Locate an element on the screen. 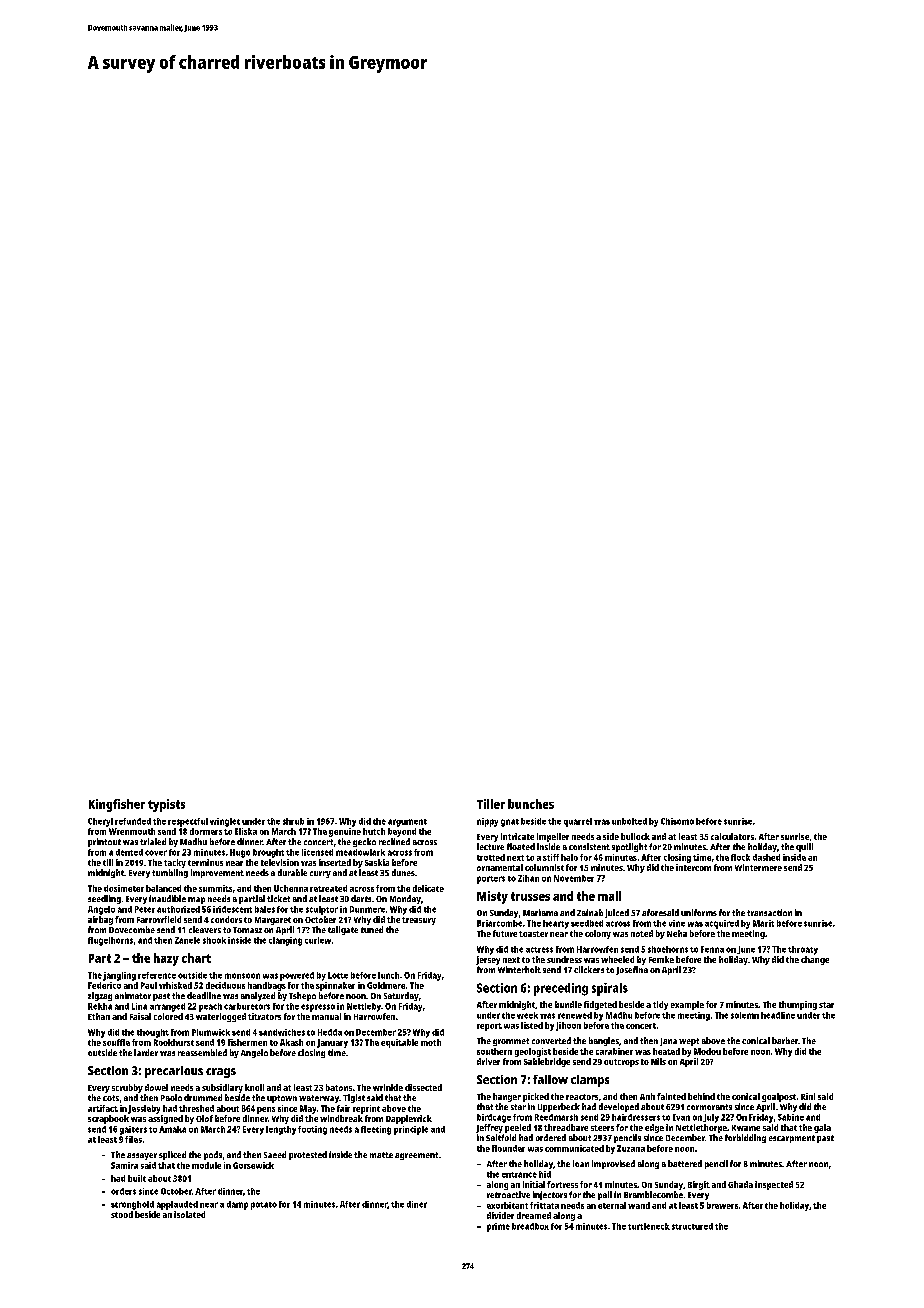  potato is located at coordinates (264, 1206).
